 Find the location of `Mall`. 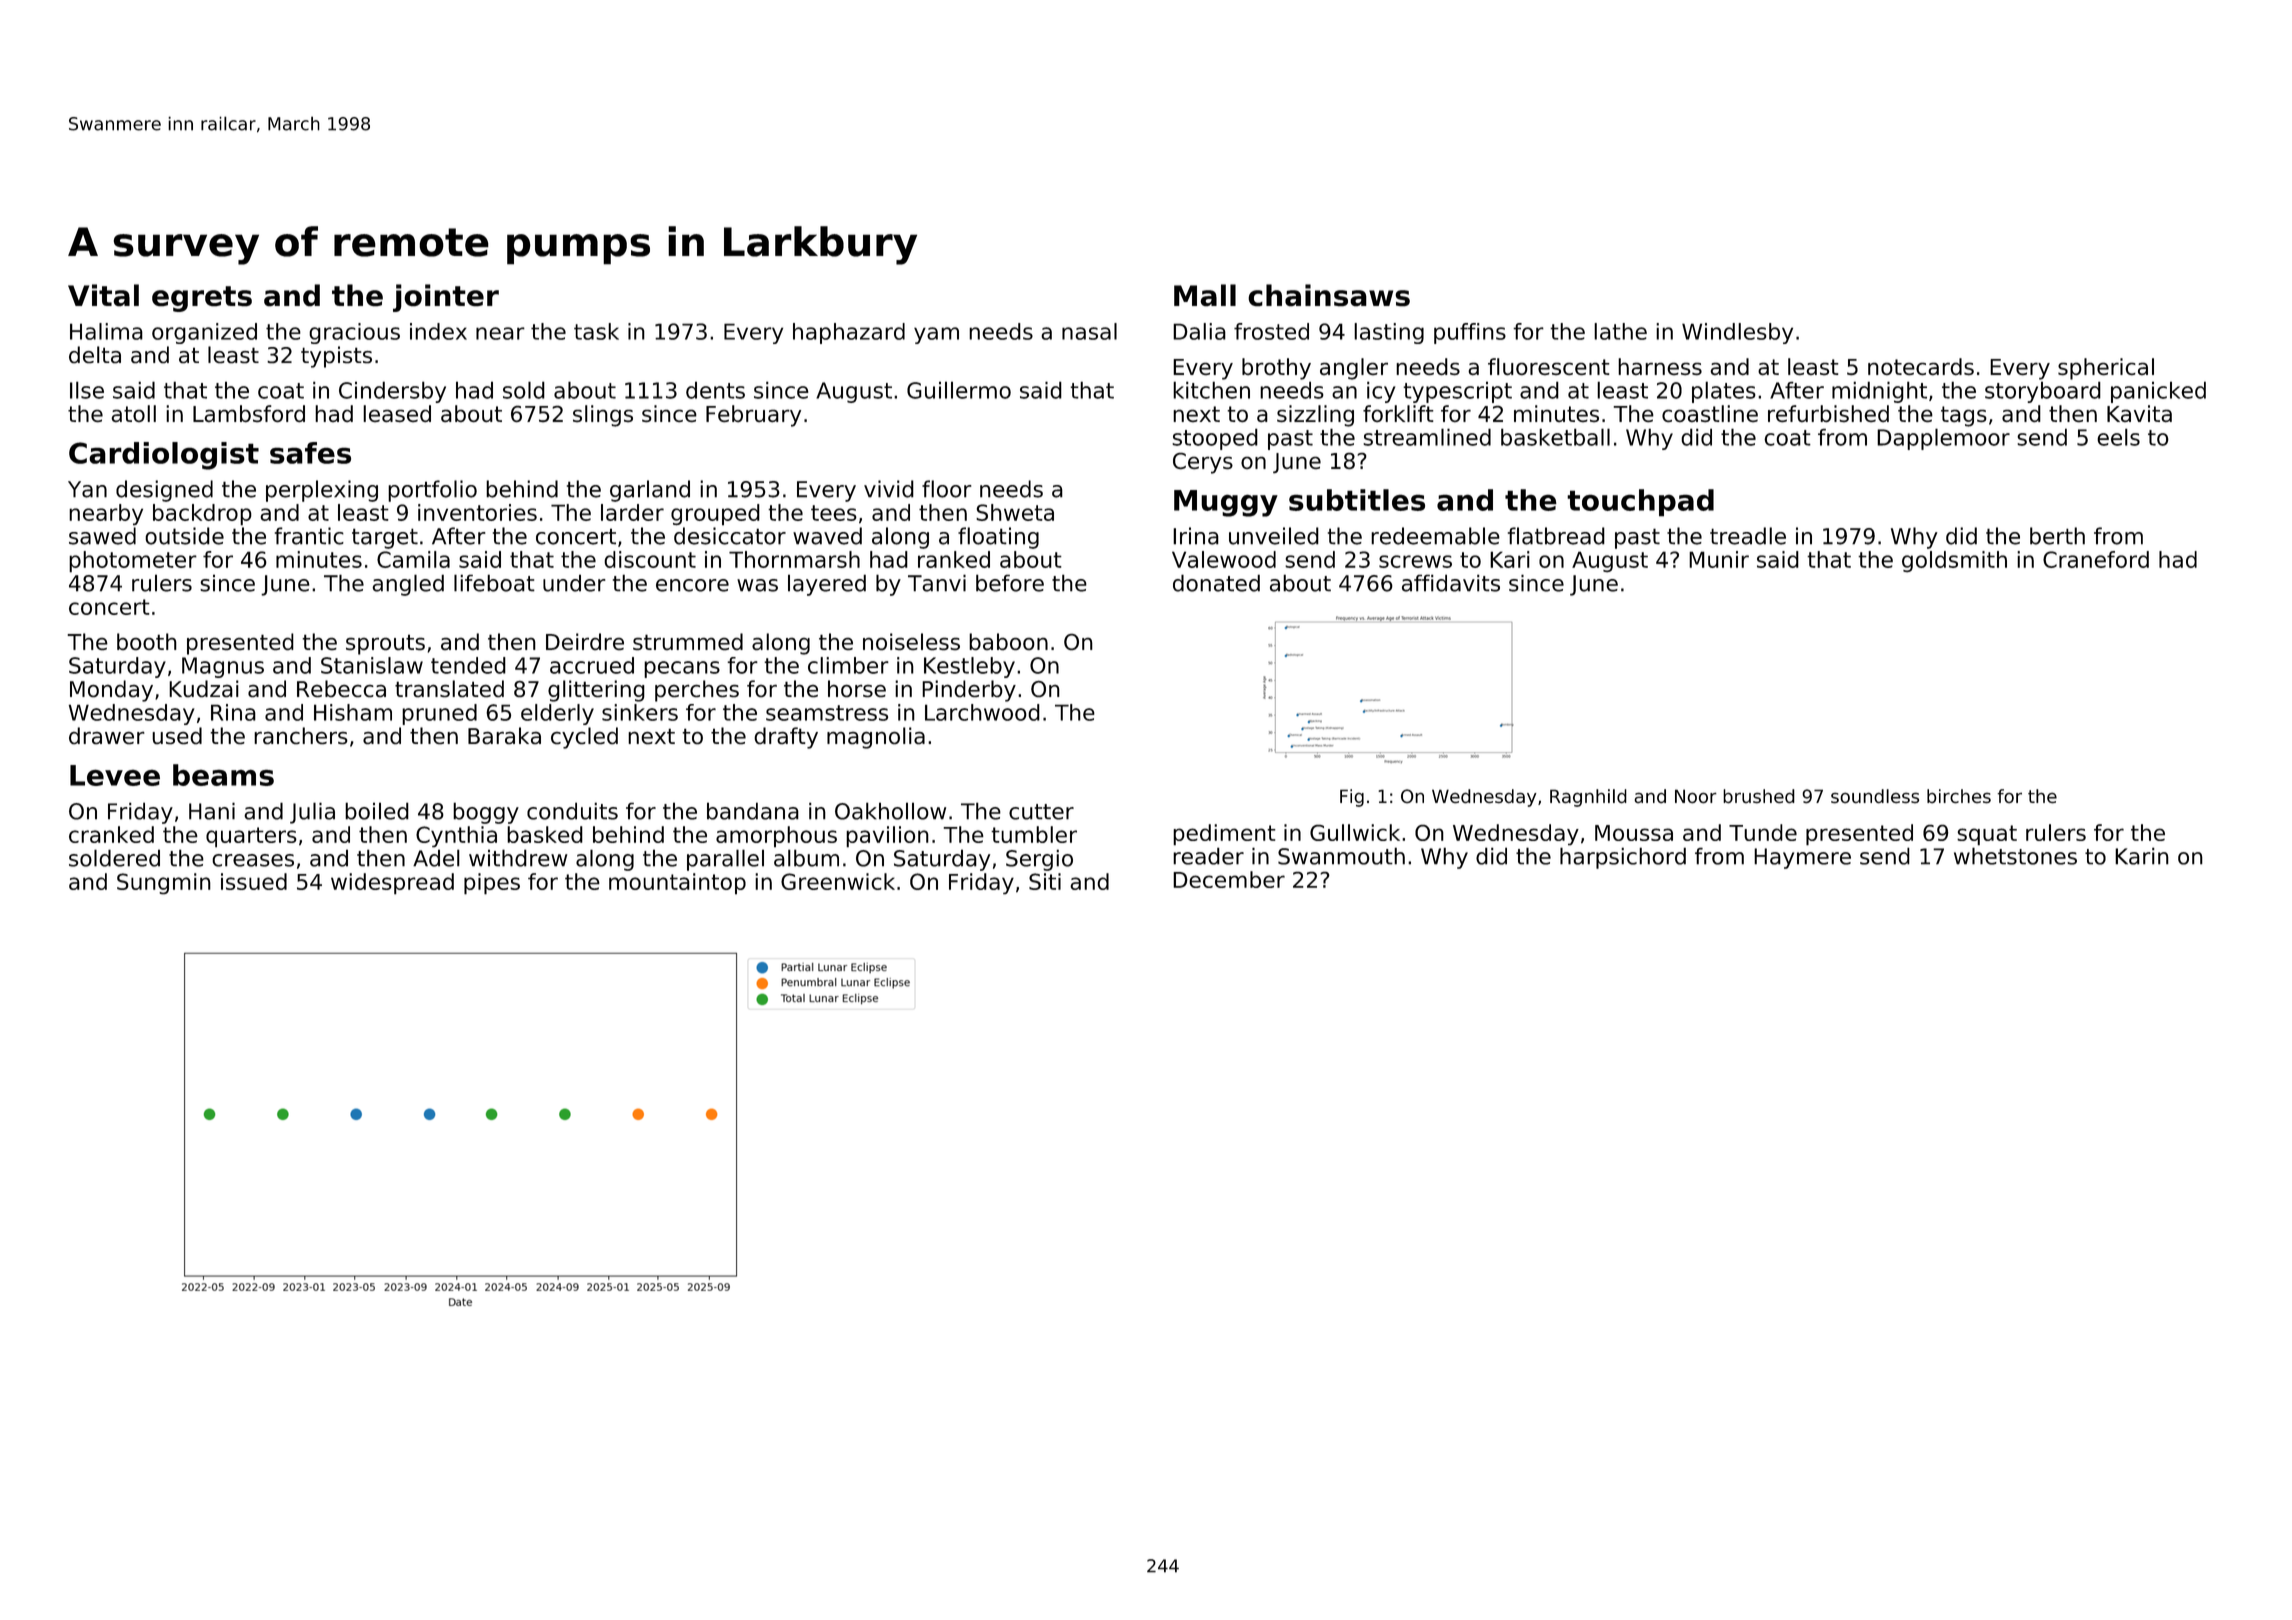

Mall is located at coordinates (1205, 295).
